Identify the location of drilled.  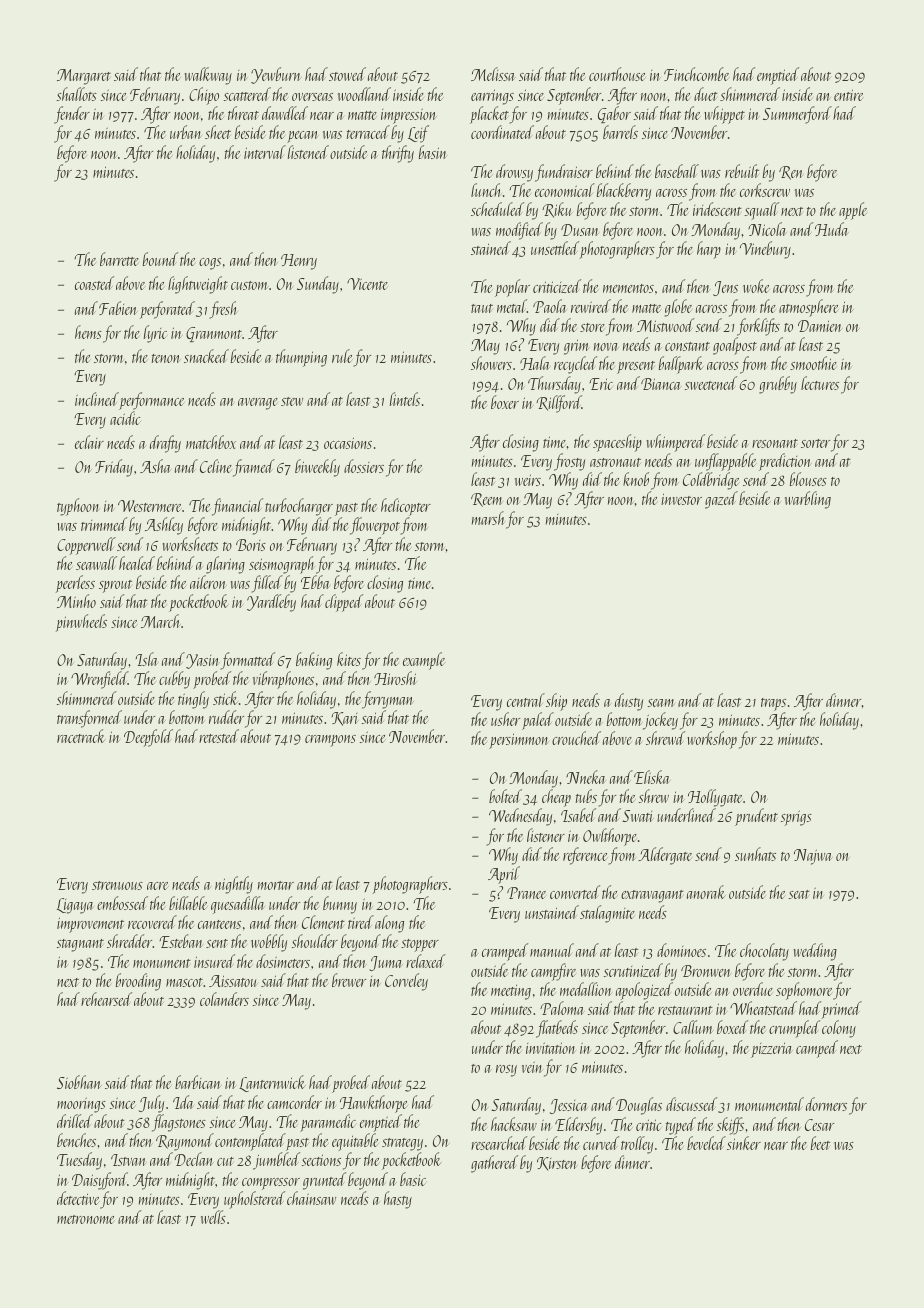
(75, 1121).
